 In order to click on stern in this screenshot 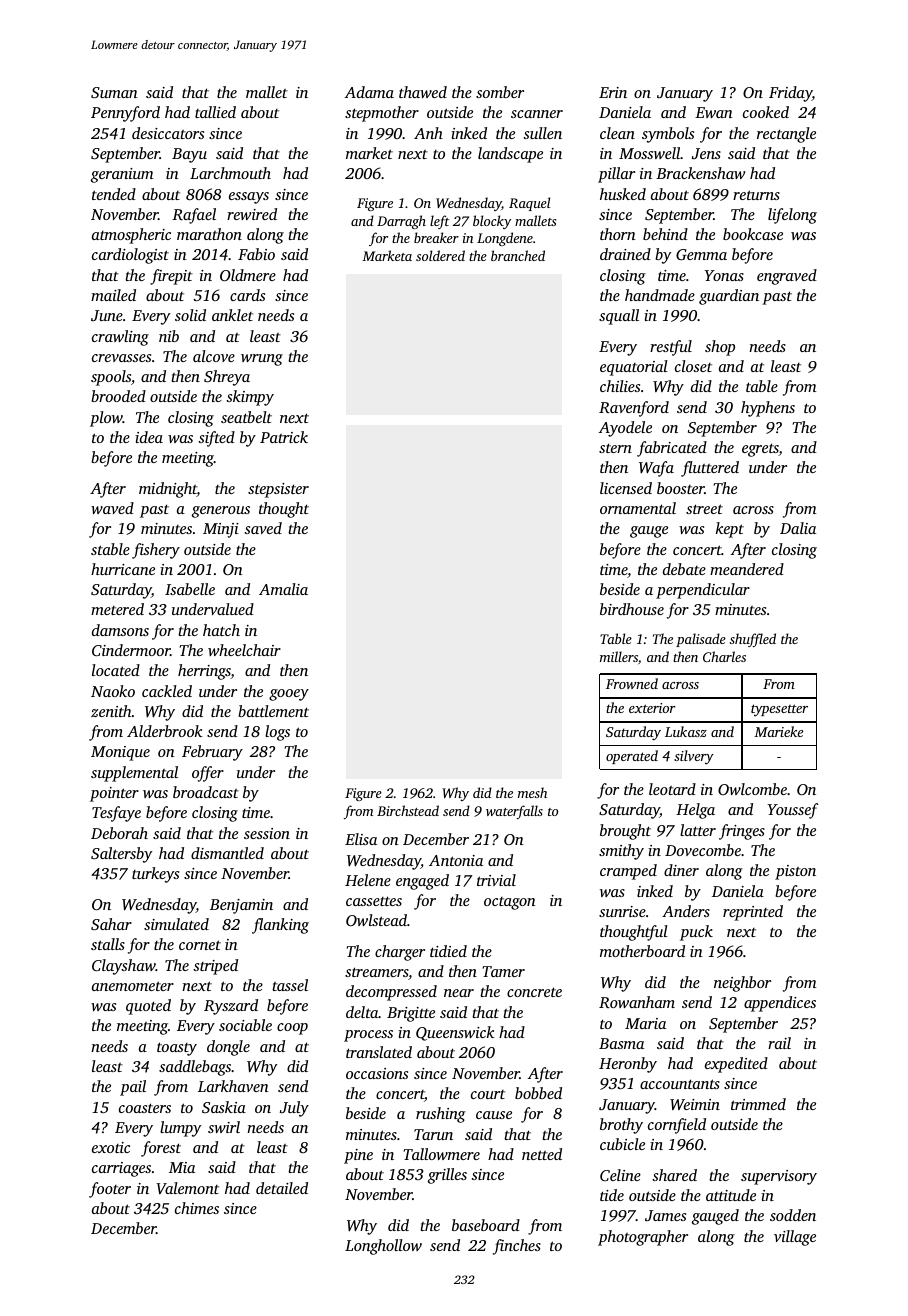, I will do `click(615, 448)`.
